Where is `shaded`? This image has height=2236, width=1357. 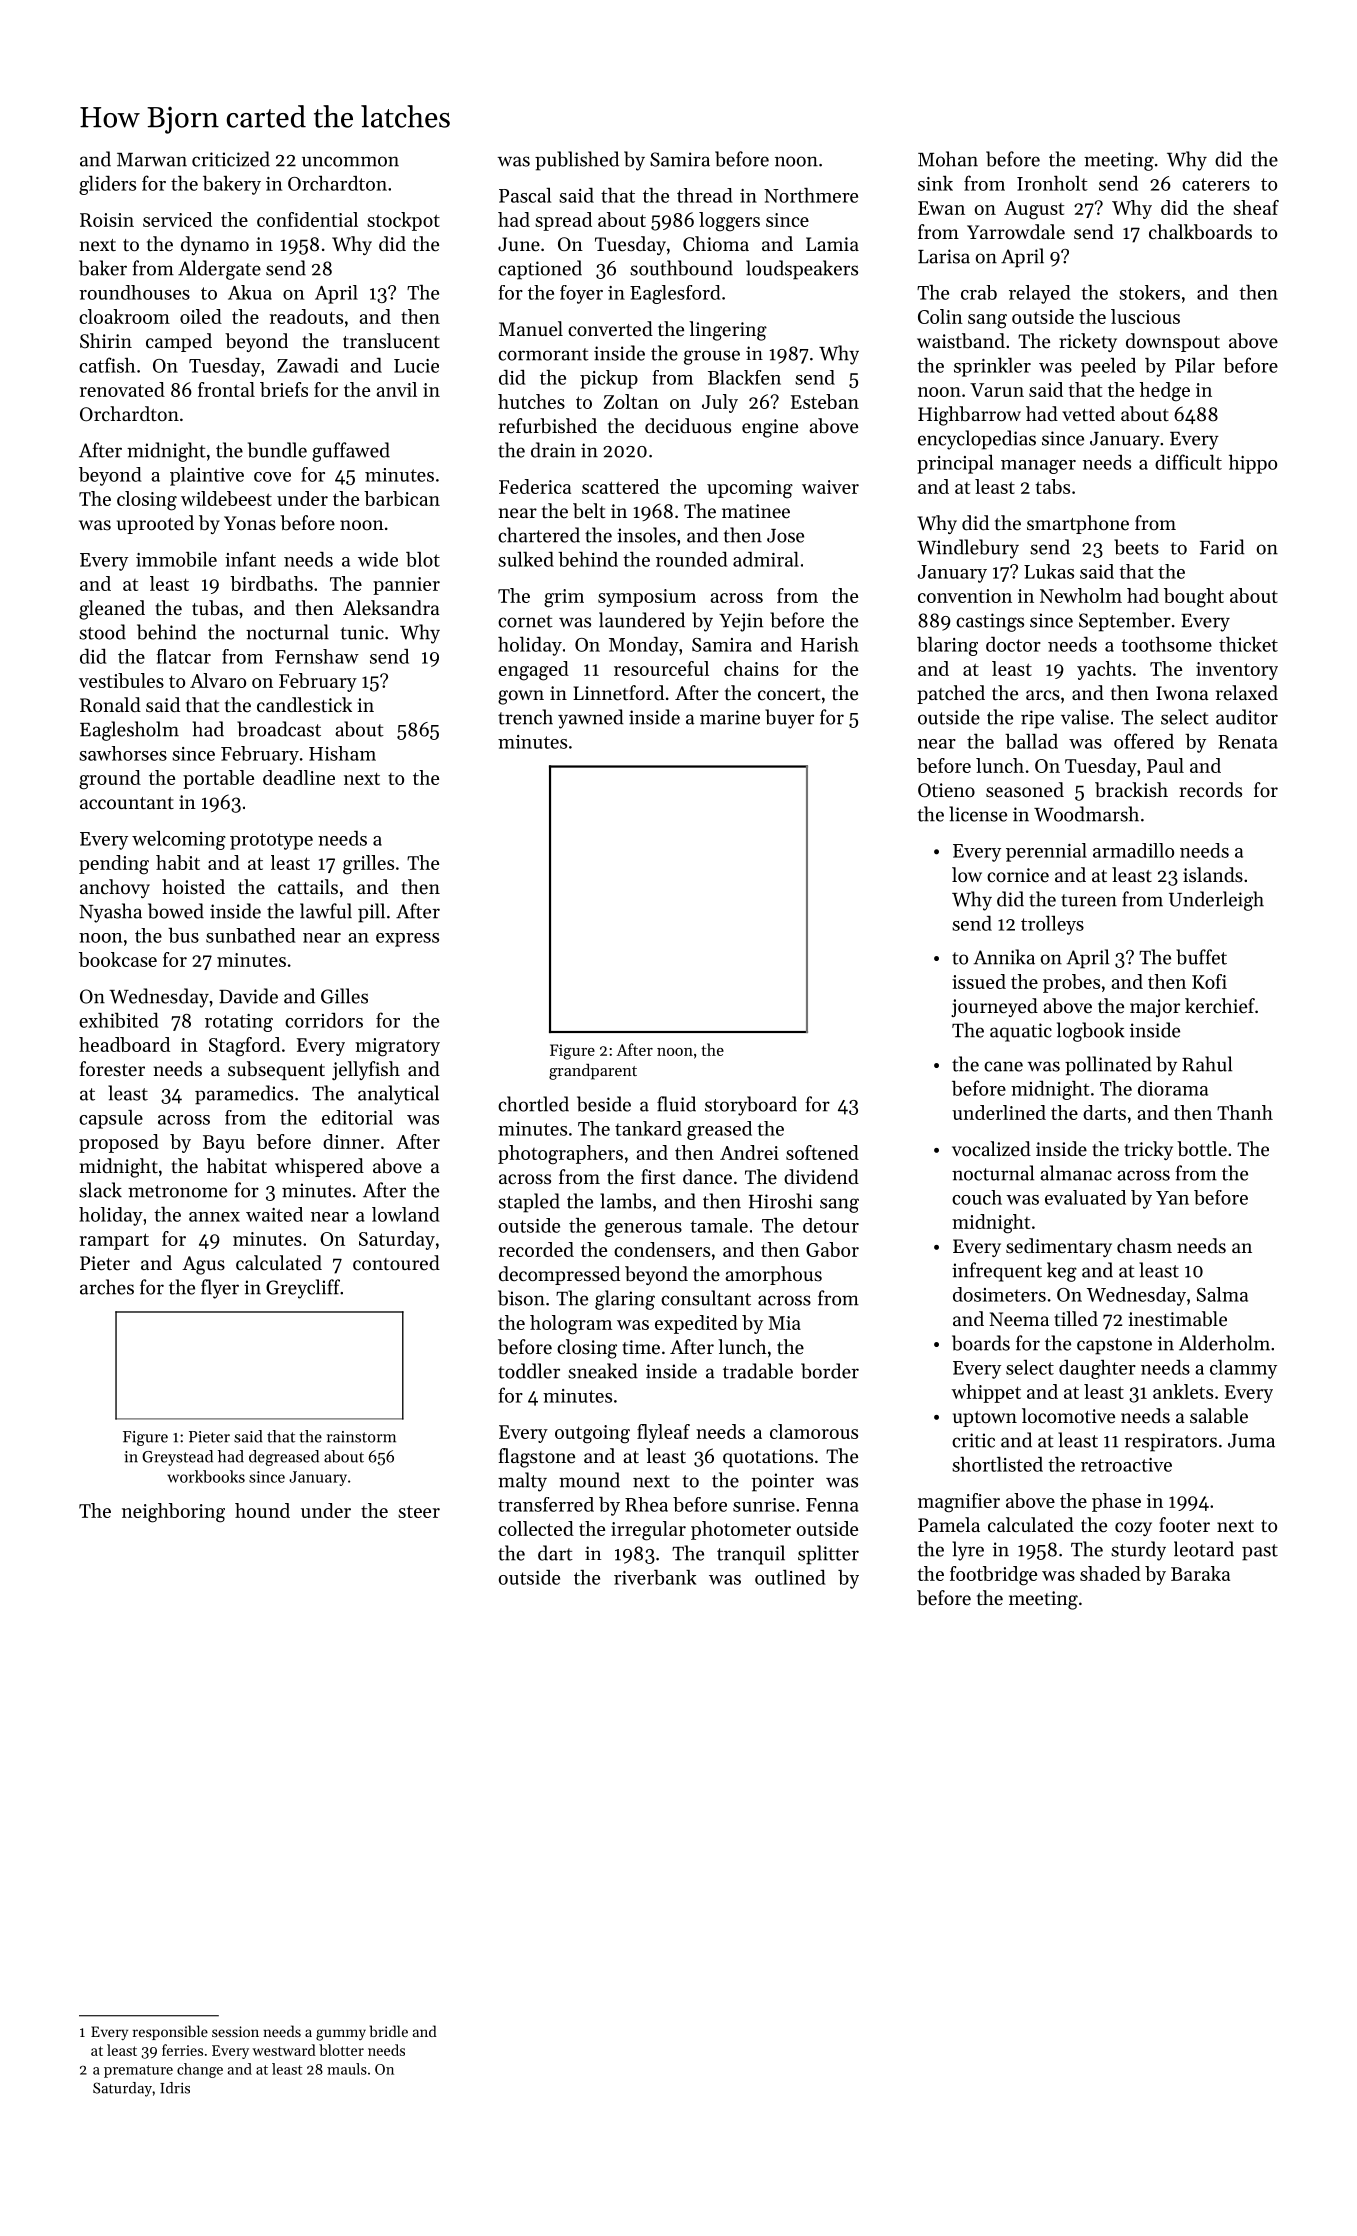
shaded is located at coordinates (1110, 1573).
